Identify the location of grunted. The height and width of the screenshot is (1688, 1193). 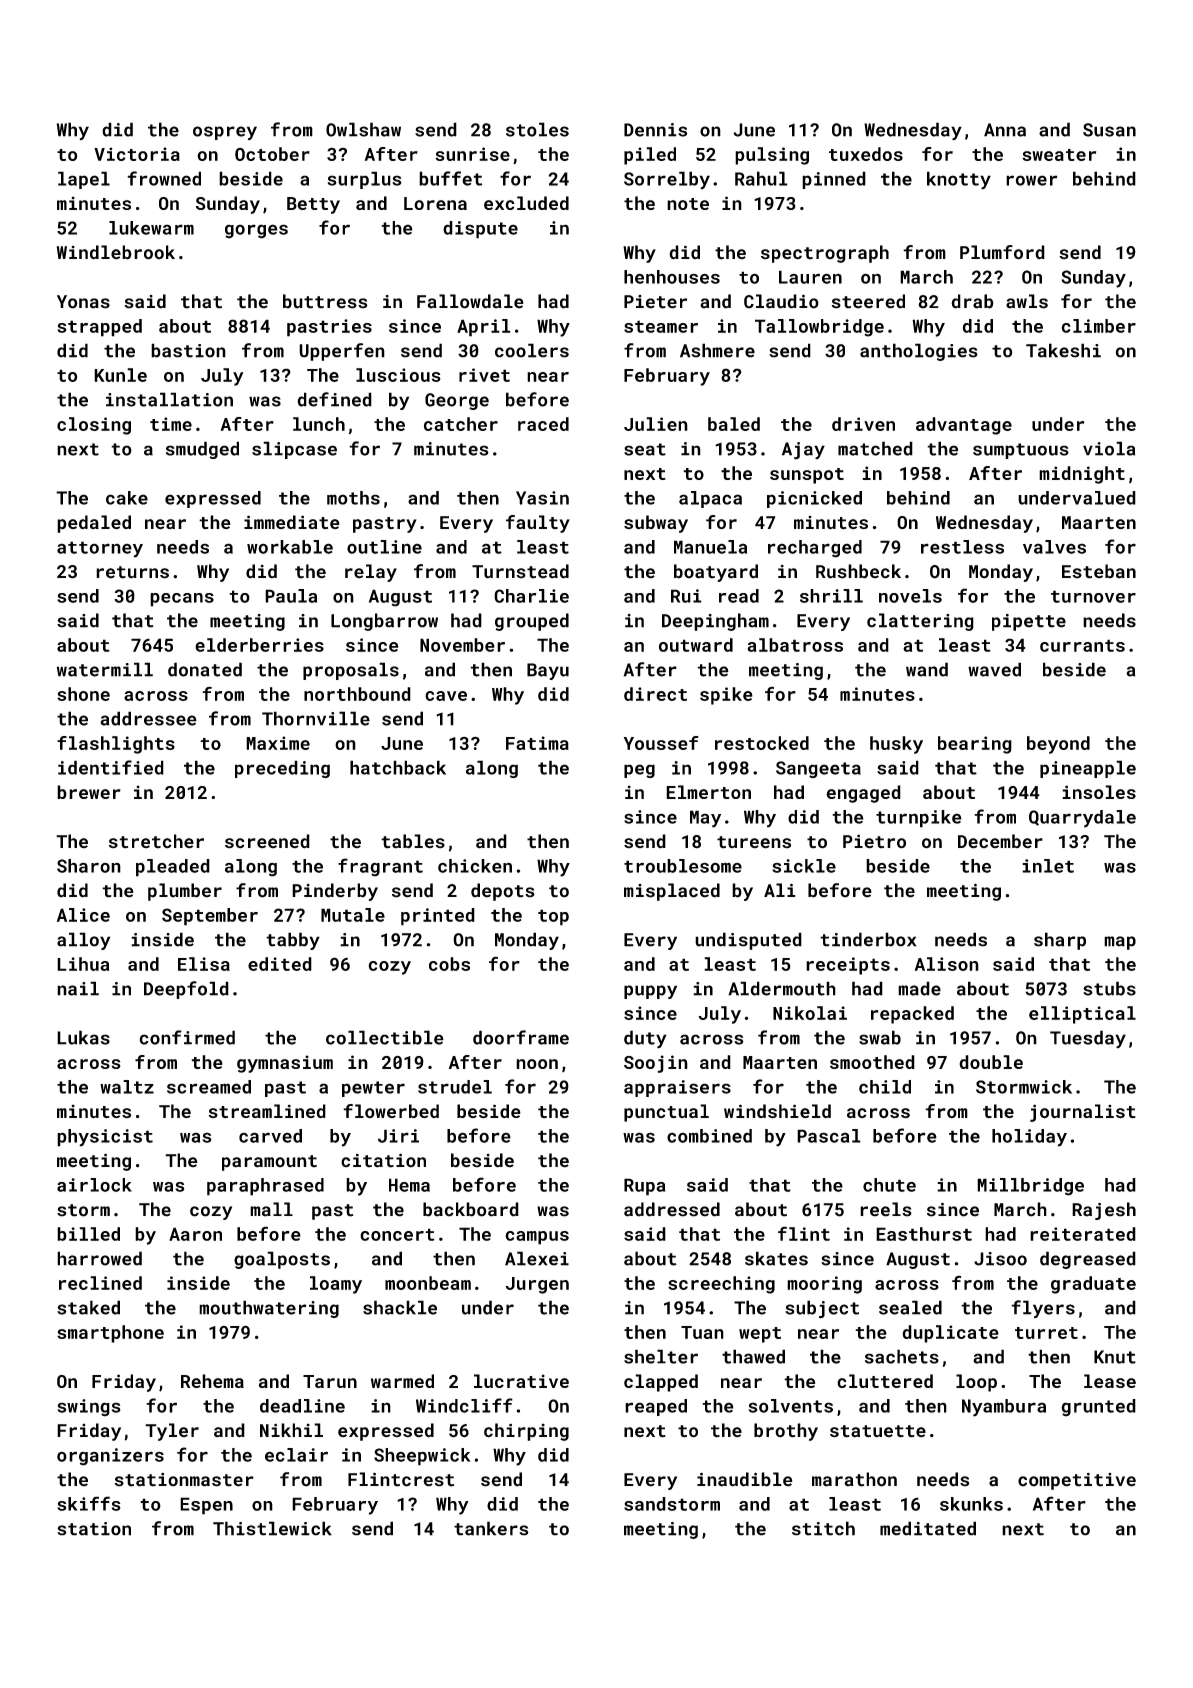
(1098, 1408).
